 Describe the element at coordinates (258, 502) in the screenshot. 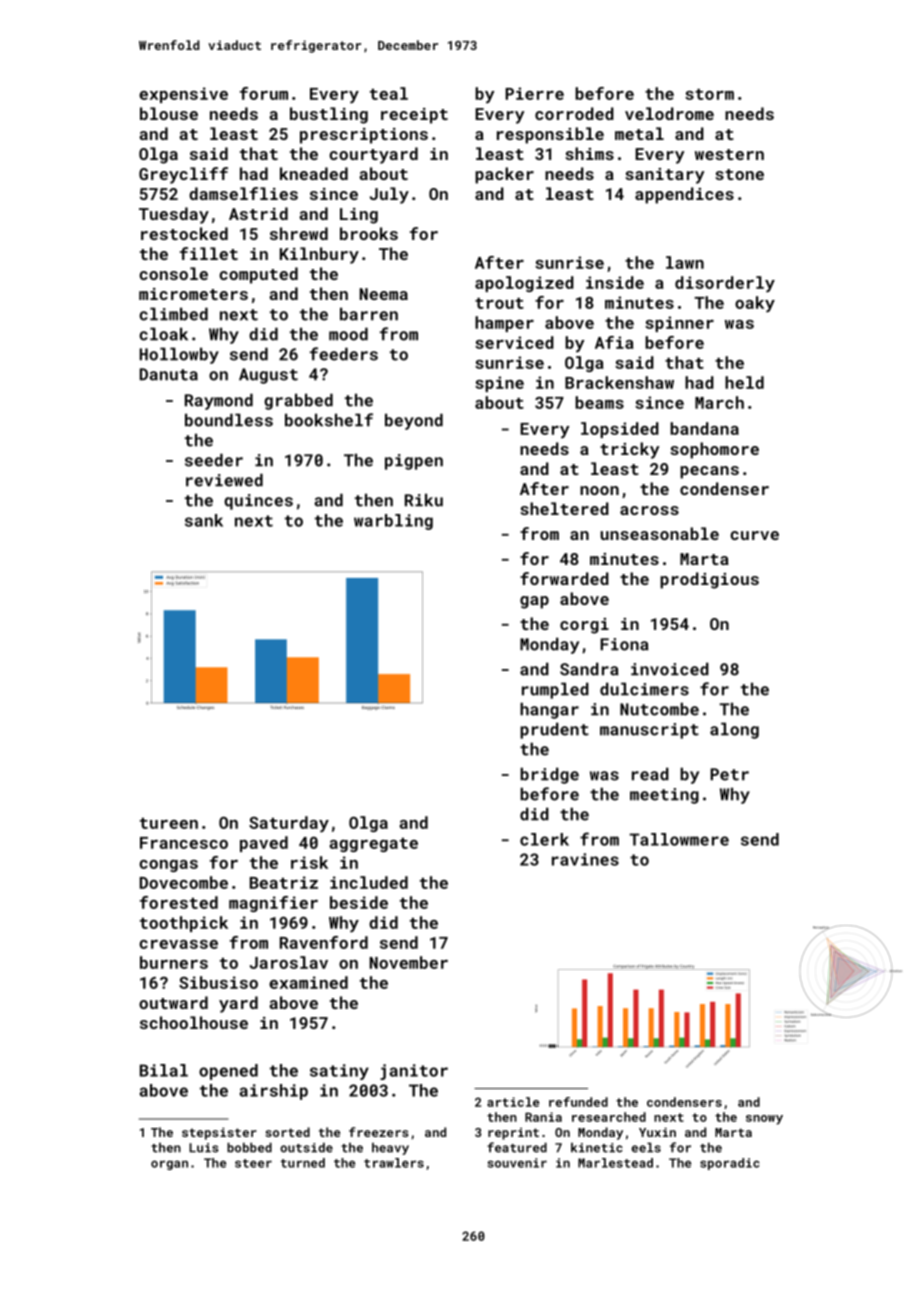

I see `quinces` at that location.
